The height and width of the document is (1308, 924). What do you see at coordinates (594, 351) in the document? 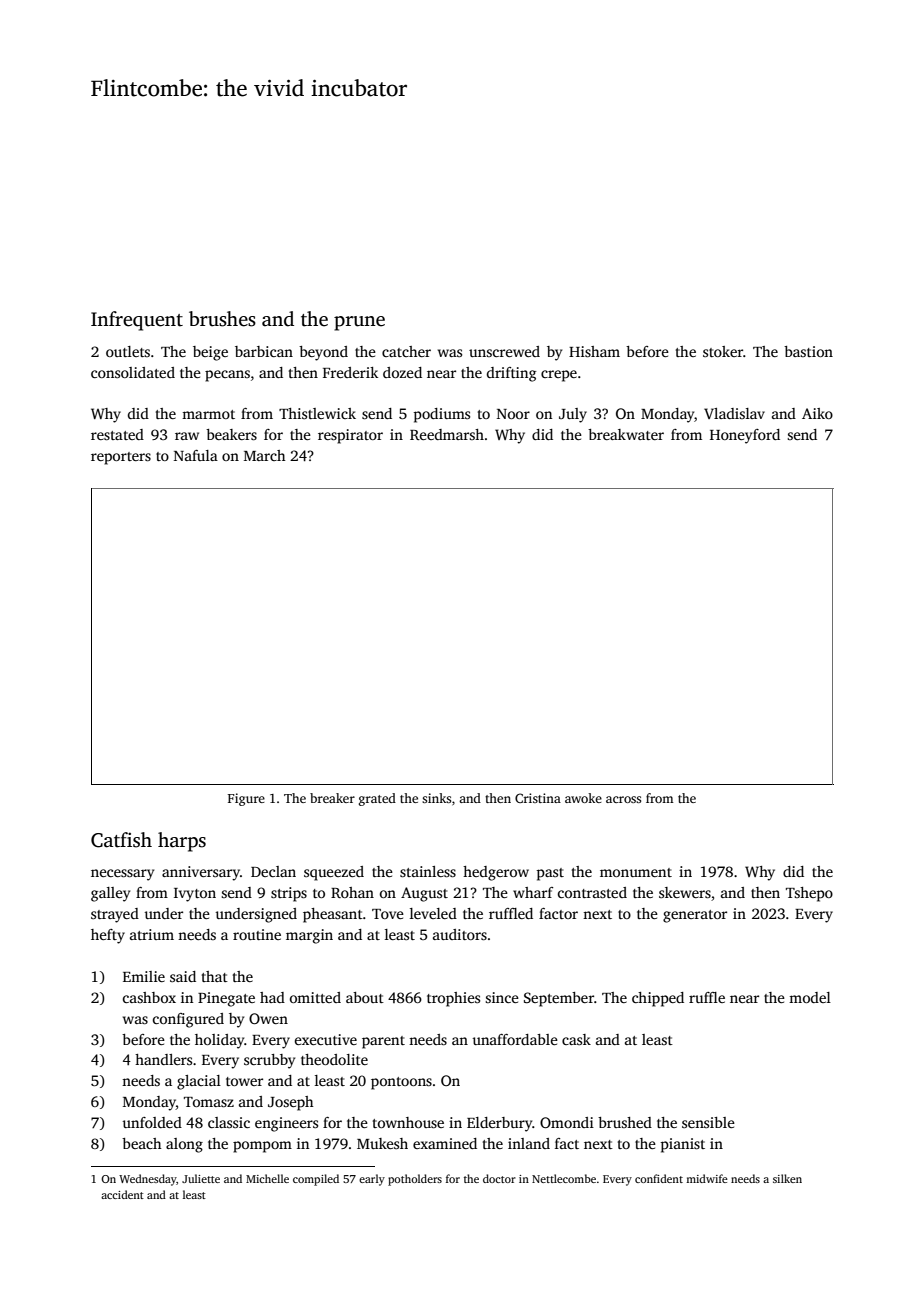
I see `Hisham` at bounding box center [594, 351].
